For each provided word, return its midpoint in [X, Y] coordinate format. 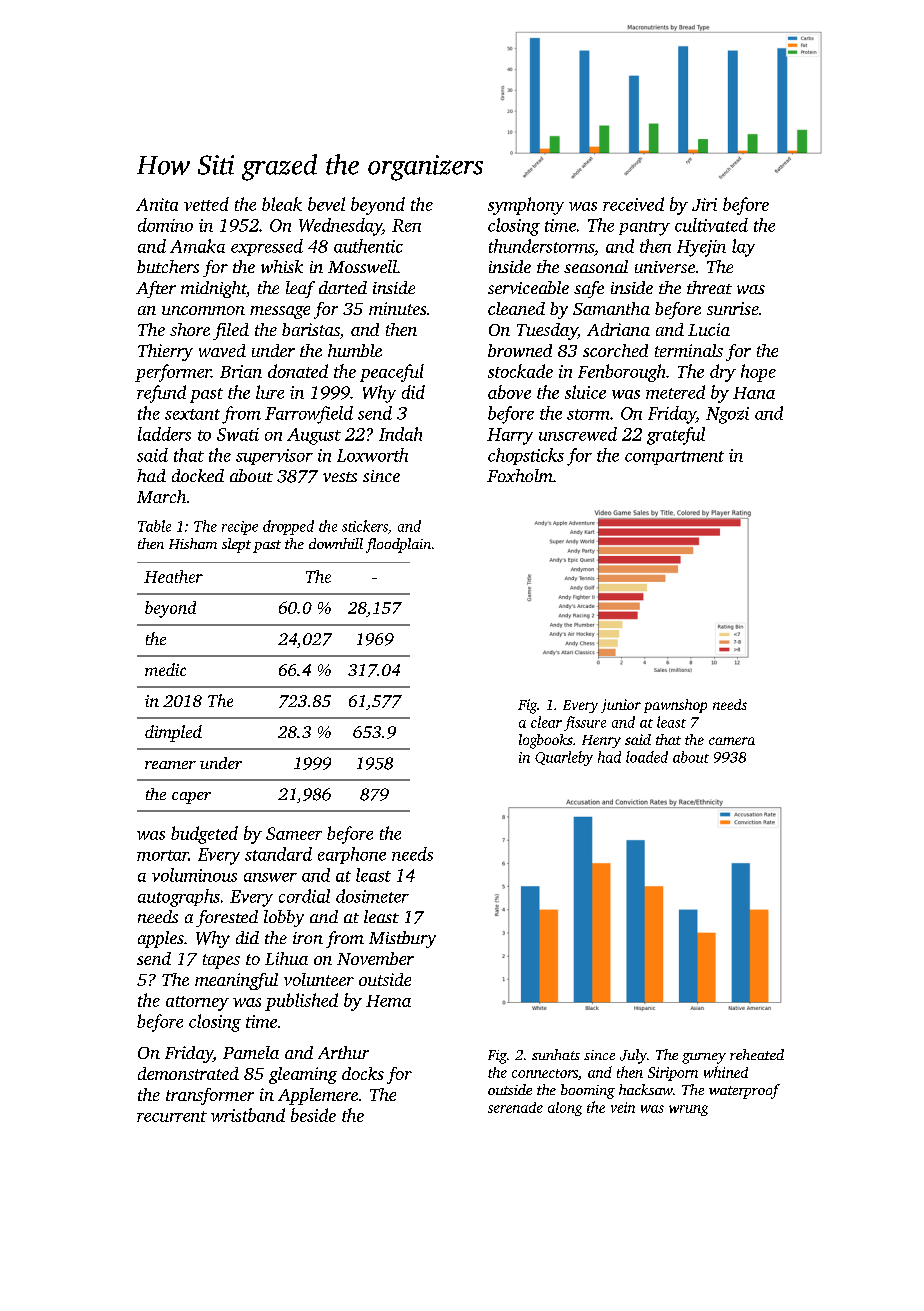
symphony [526, 206]
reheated [757, 1054]
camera [732, 741]
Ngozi [727, 415]
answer [270, 877]
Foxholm [520, 475]
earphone [352, 855]
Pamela [251, 1052]
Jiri [704, 204]
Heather [173, 576]
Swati [238, 434]
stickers [365, 526]
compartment [674, 458]
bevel [326, 204]
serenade [515, 1107]
